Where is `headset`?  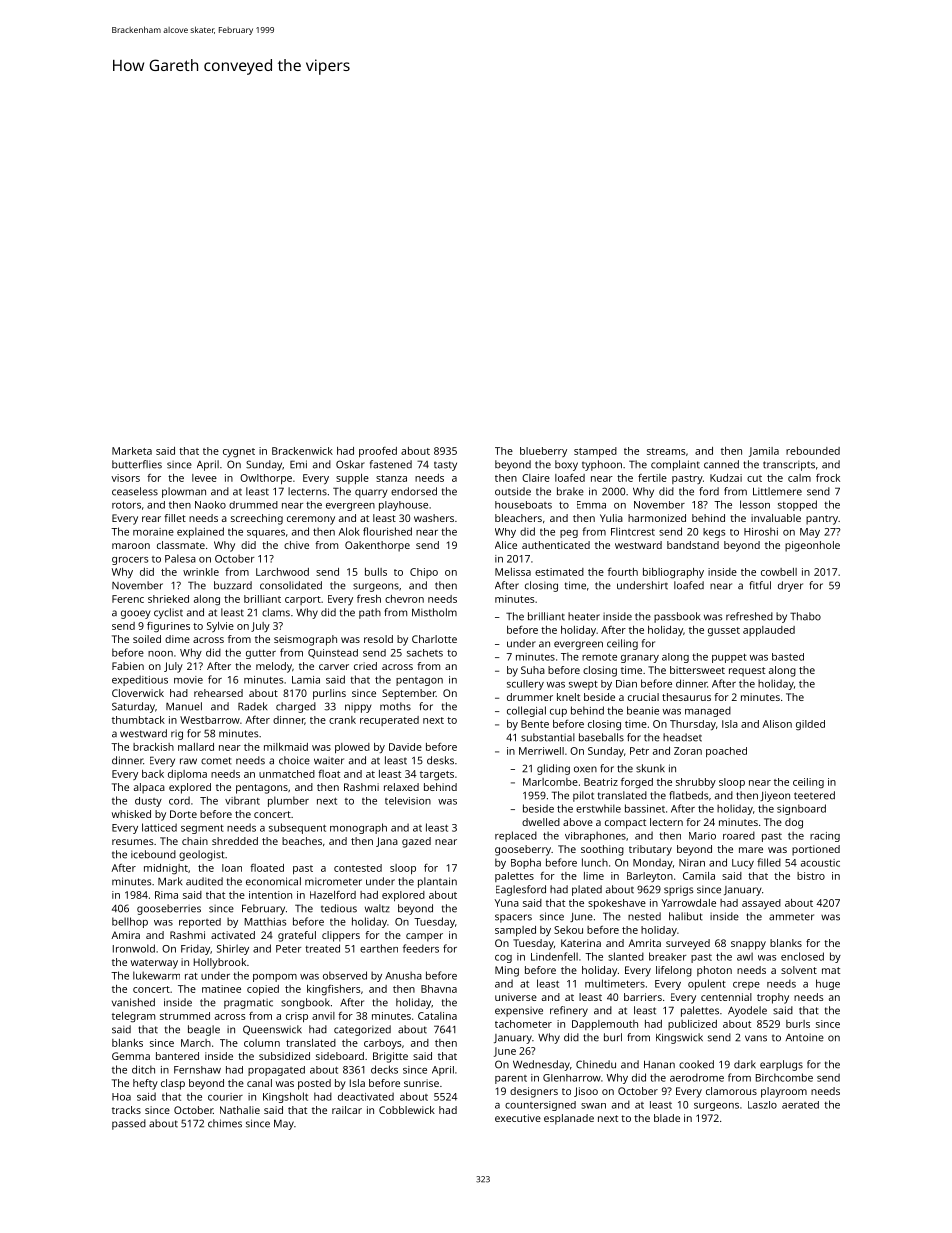
headset is located at coordinates (682, 737).
